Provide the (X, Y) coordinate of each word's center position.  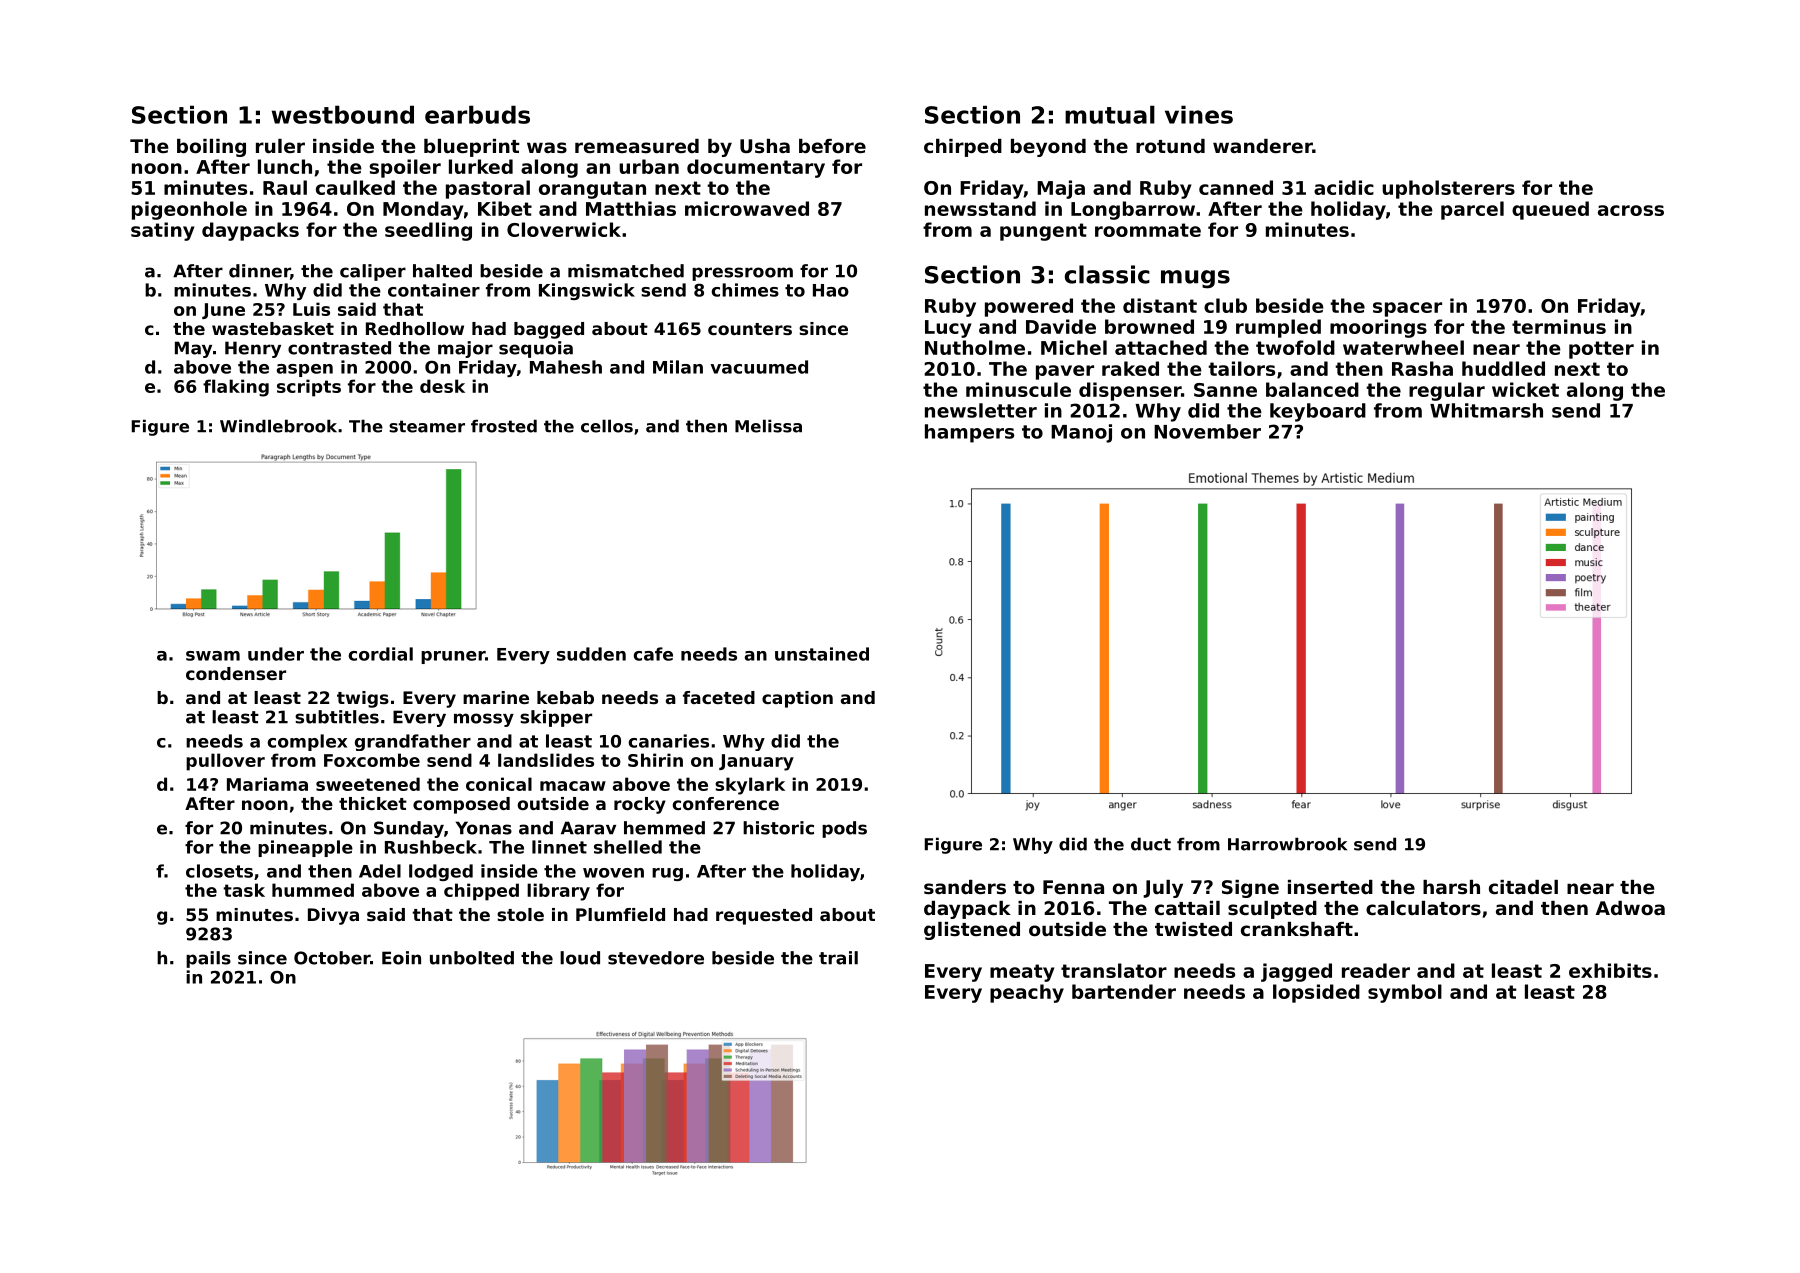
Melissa (768, 426)
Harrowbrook (1287, 844)
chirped (963, 148)
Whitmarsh (1486, 410)
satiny (162, 231)
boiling (211, 148)
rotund (1170, 146)
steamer (427, 426)
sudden (591, 654)
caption (797, 699)
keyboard (1318, 412)
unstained (822, 654)
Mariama (267, 784)
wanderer (1263, 146)
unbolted (472, 958)
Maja (1061, 189)
